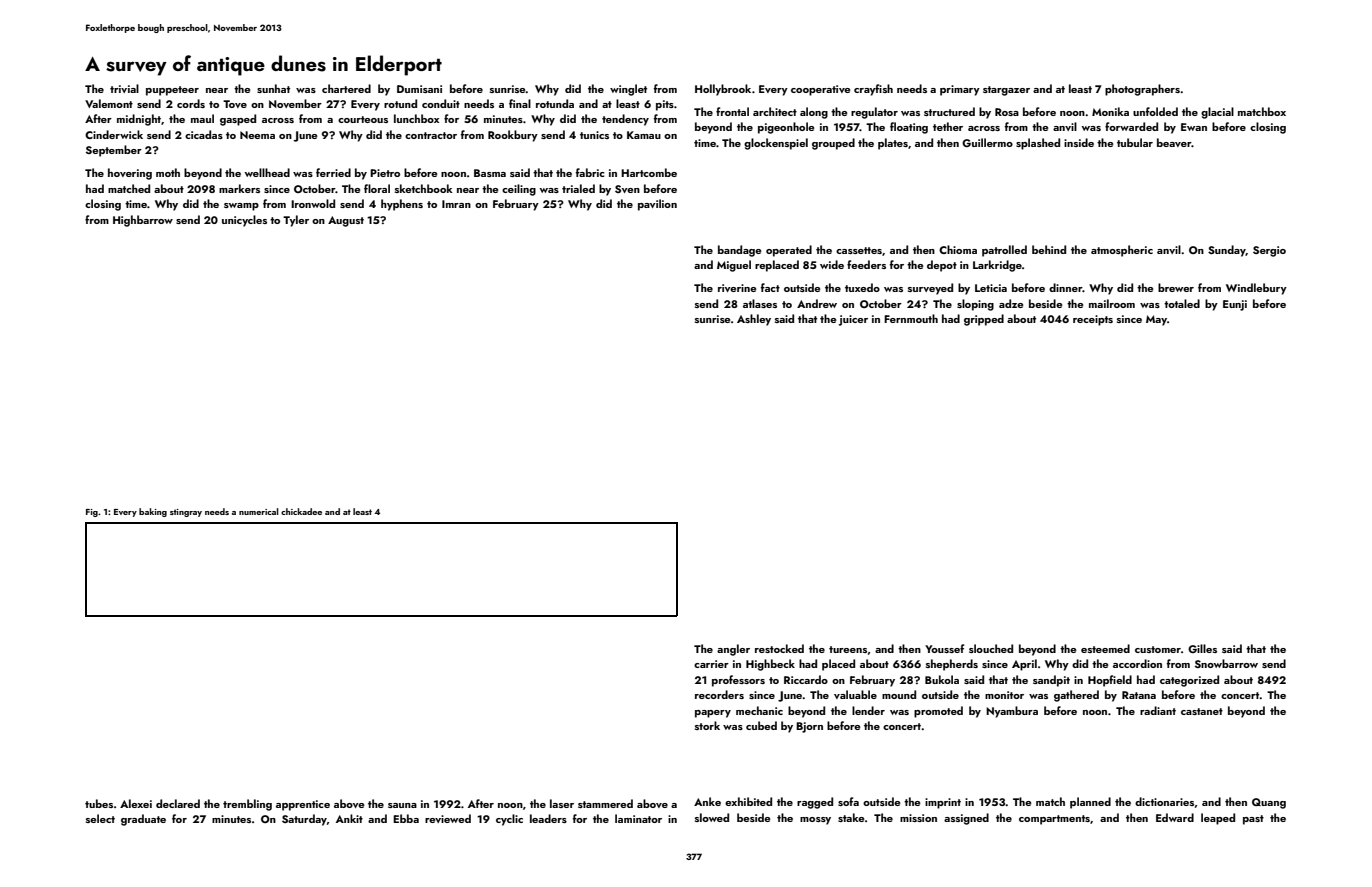 The width and height of the screenshot is (1372, 887). I want to click on chartered, so click(346, 88).
